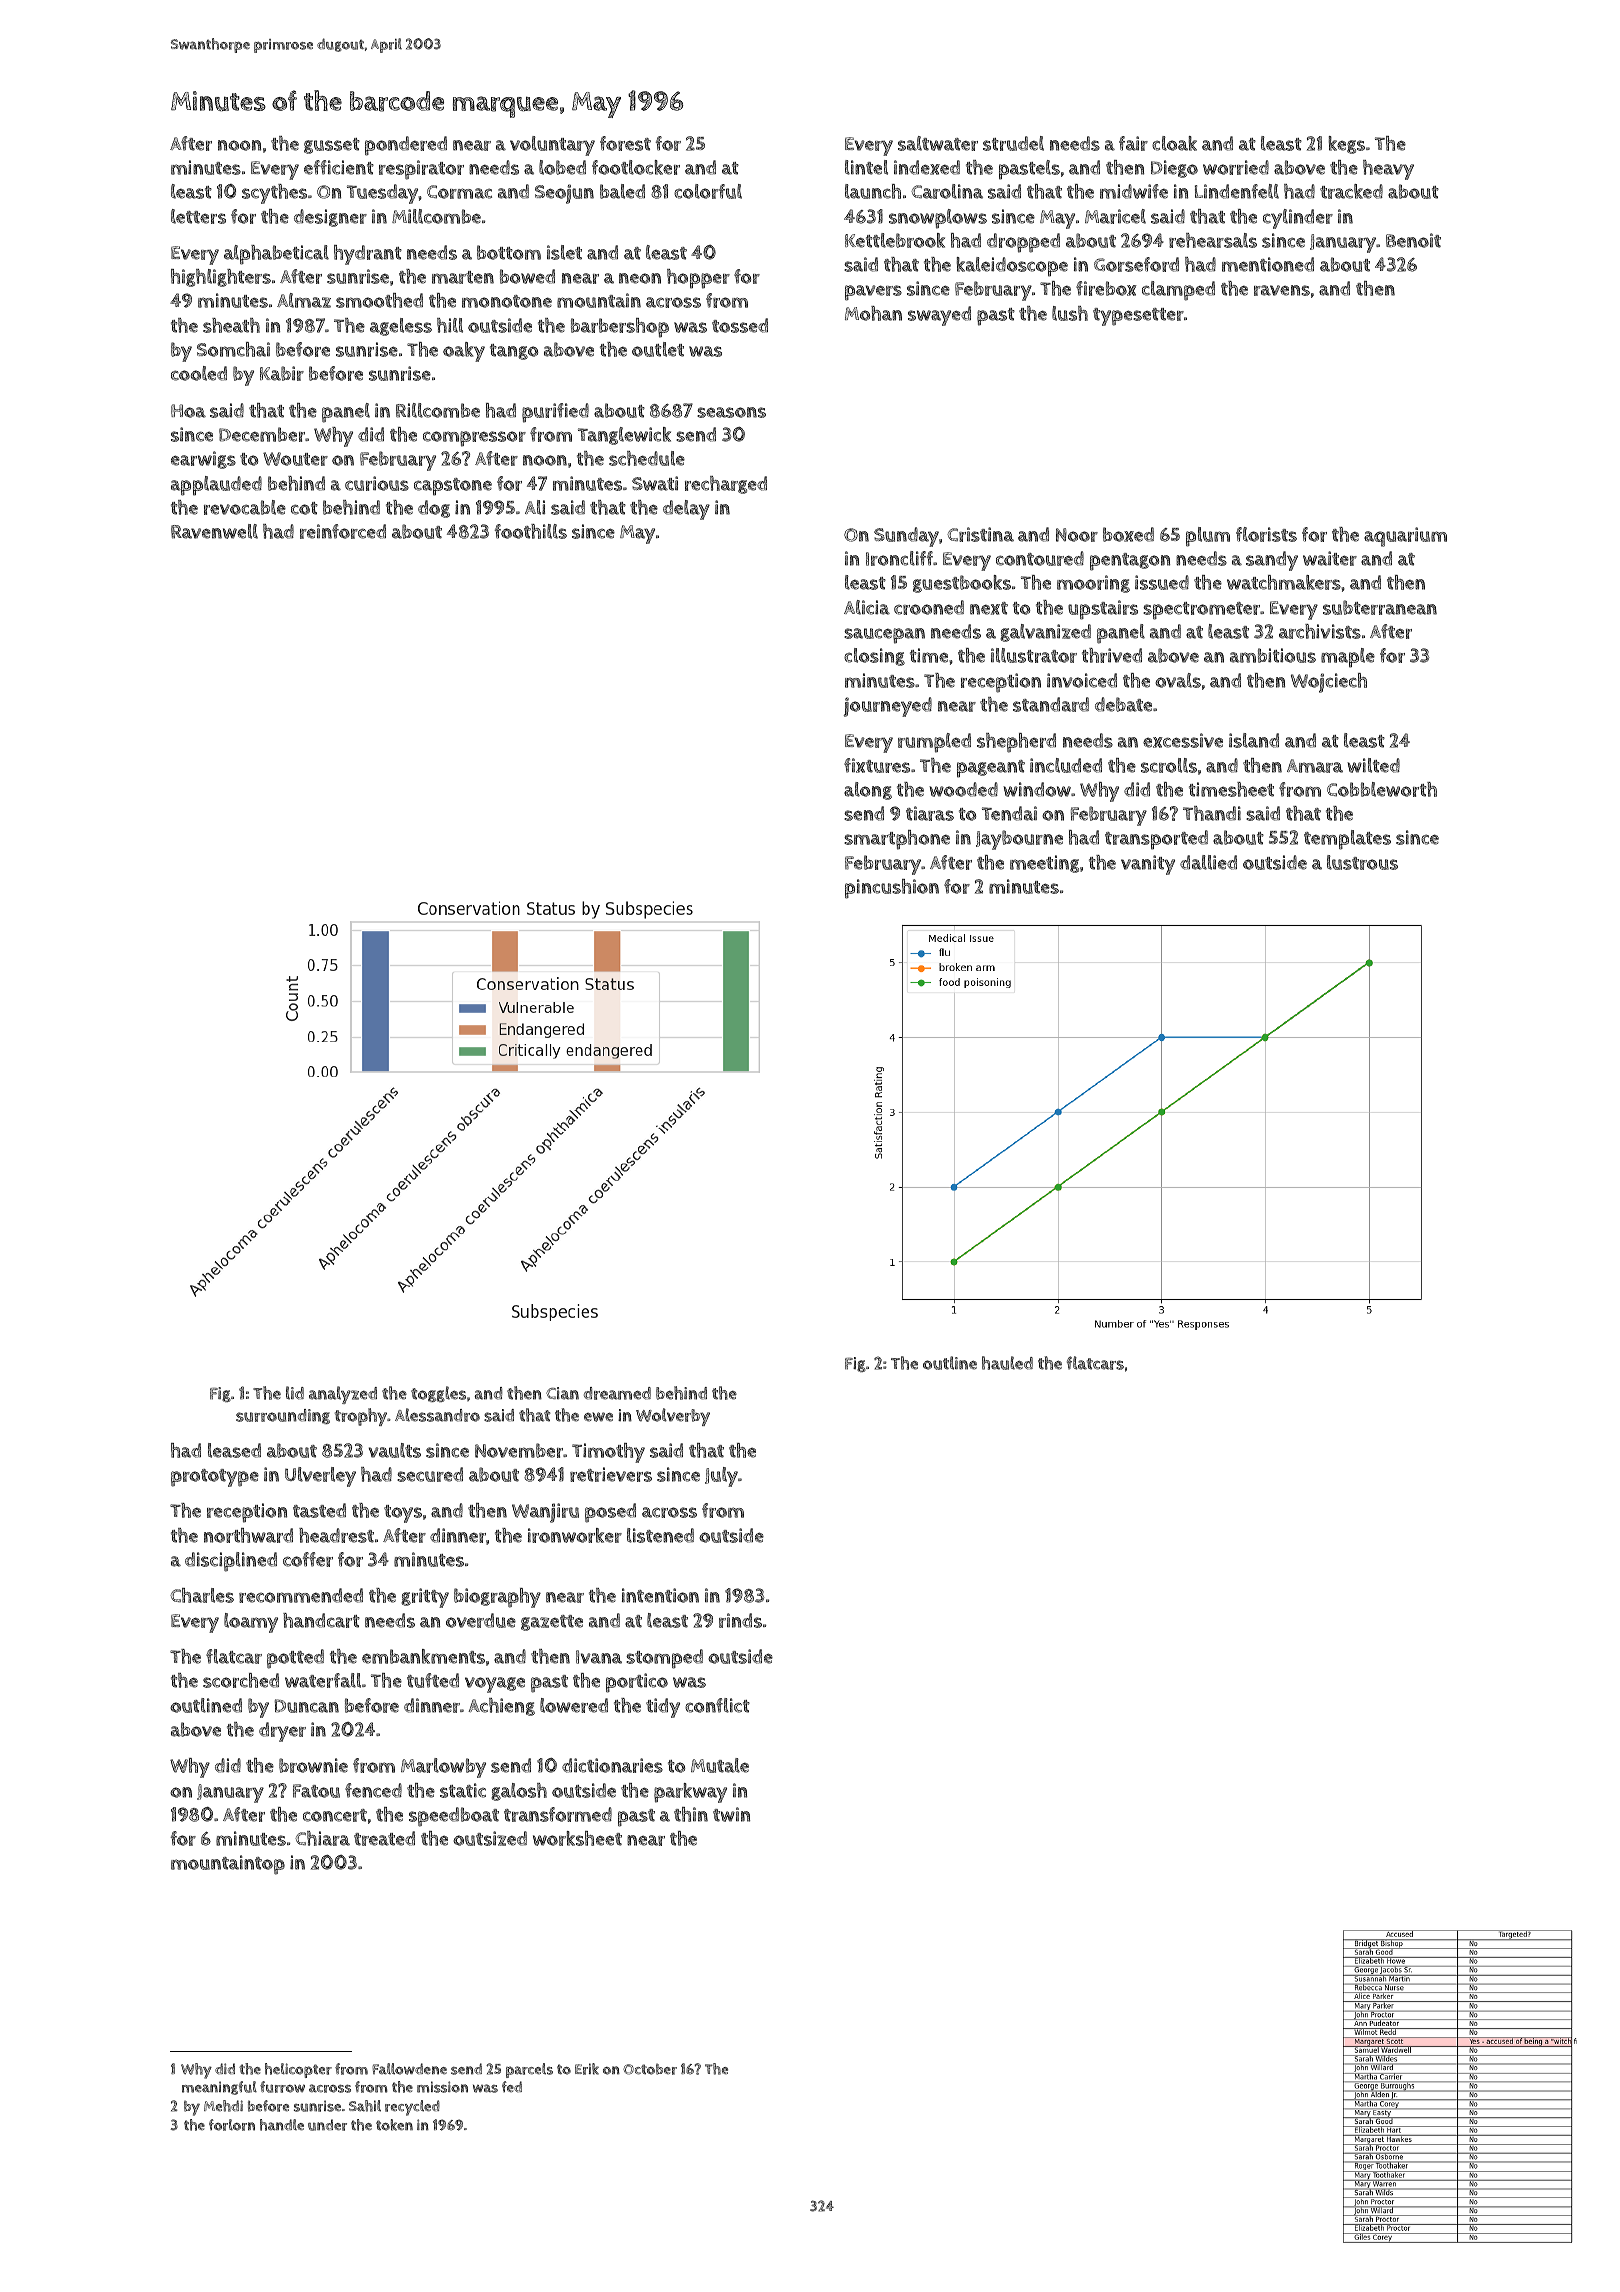 This screenshot has height=2292, width=1620. Describe the element at coordinates (321, 1620) in the screenshot. I see `handcart` at that location.
